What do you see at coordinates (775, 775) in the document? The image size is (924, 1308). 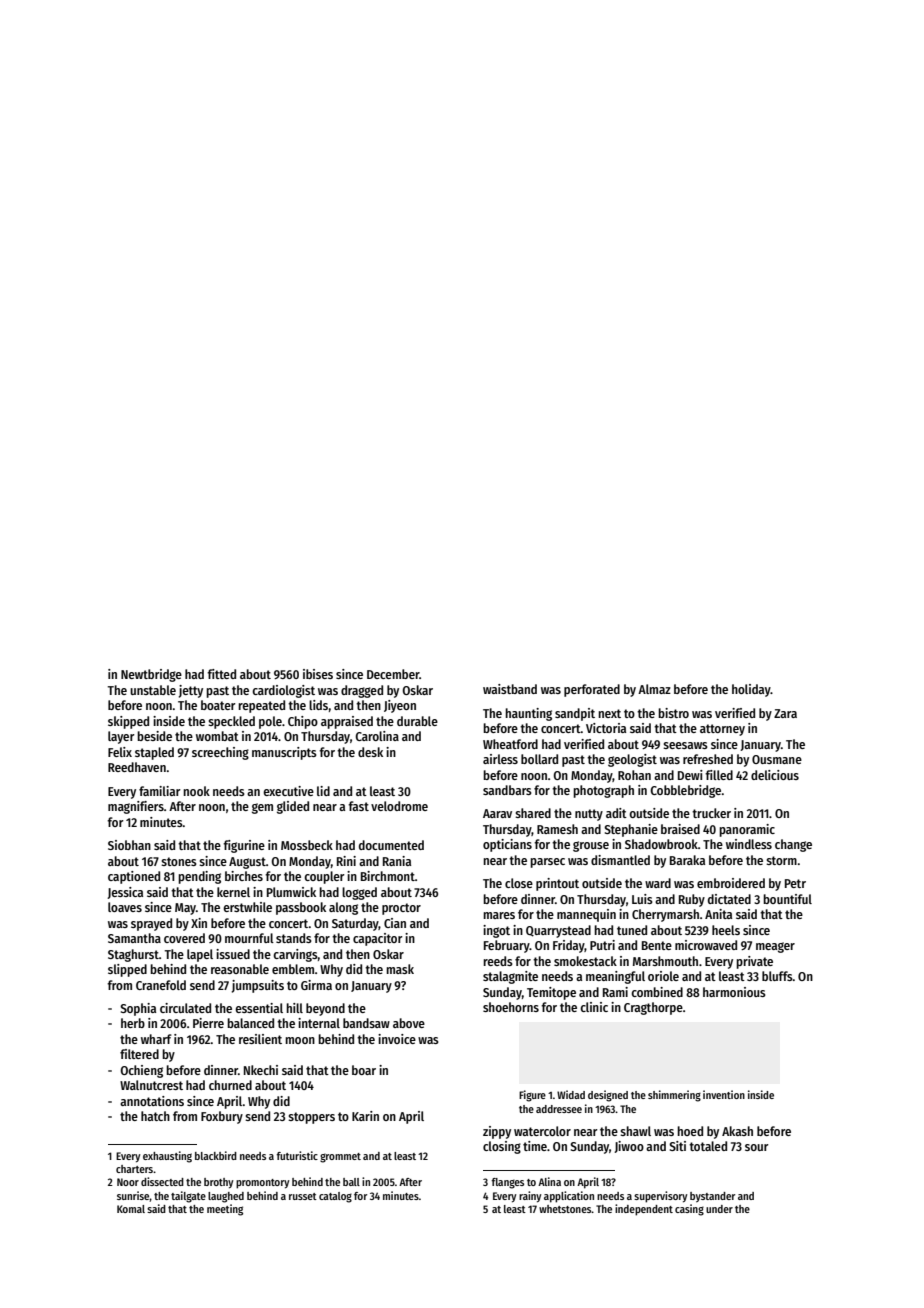 I see `delicious` at bounding box center [775, 775].
